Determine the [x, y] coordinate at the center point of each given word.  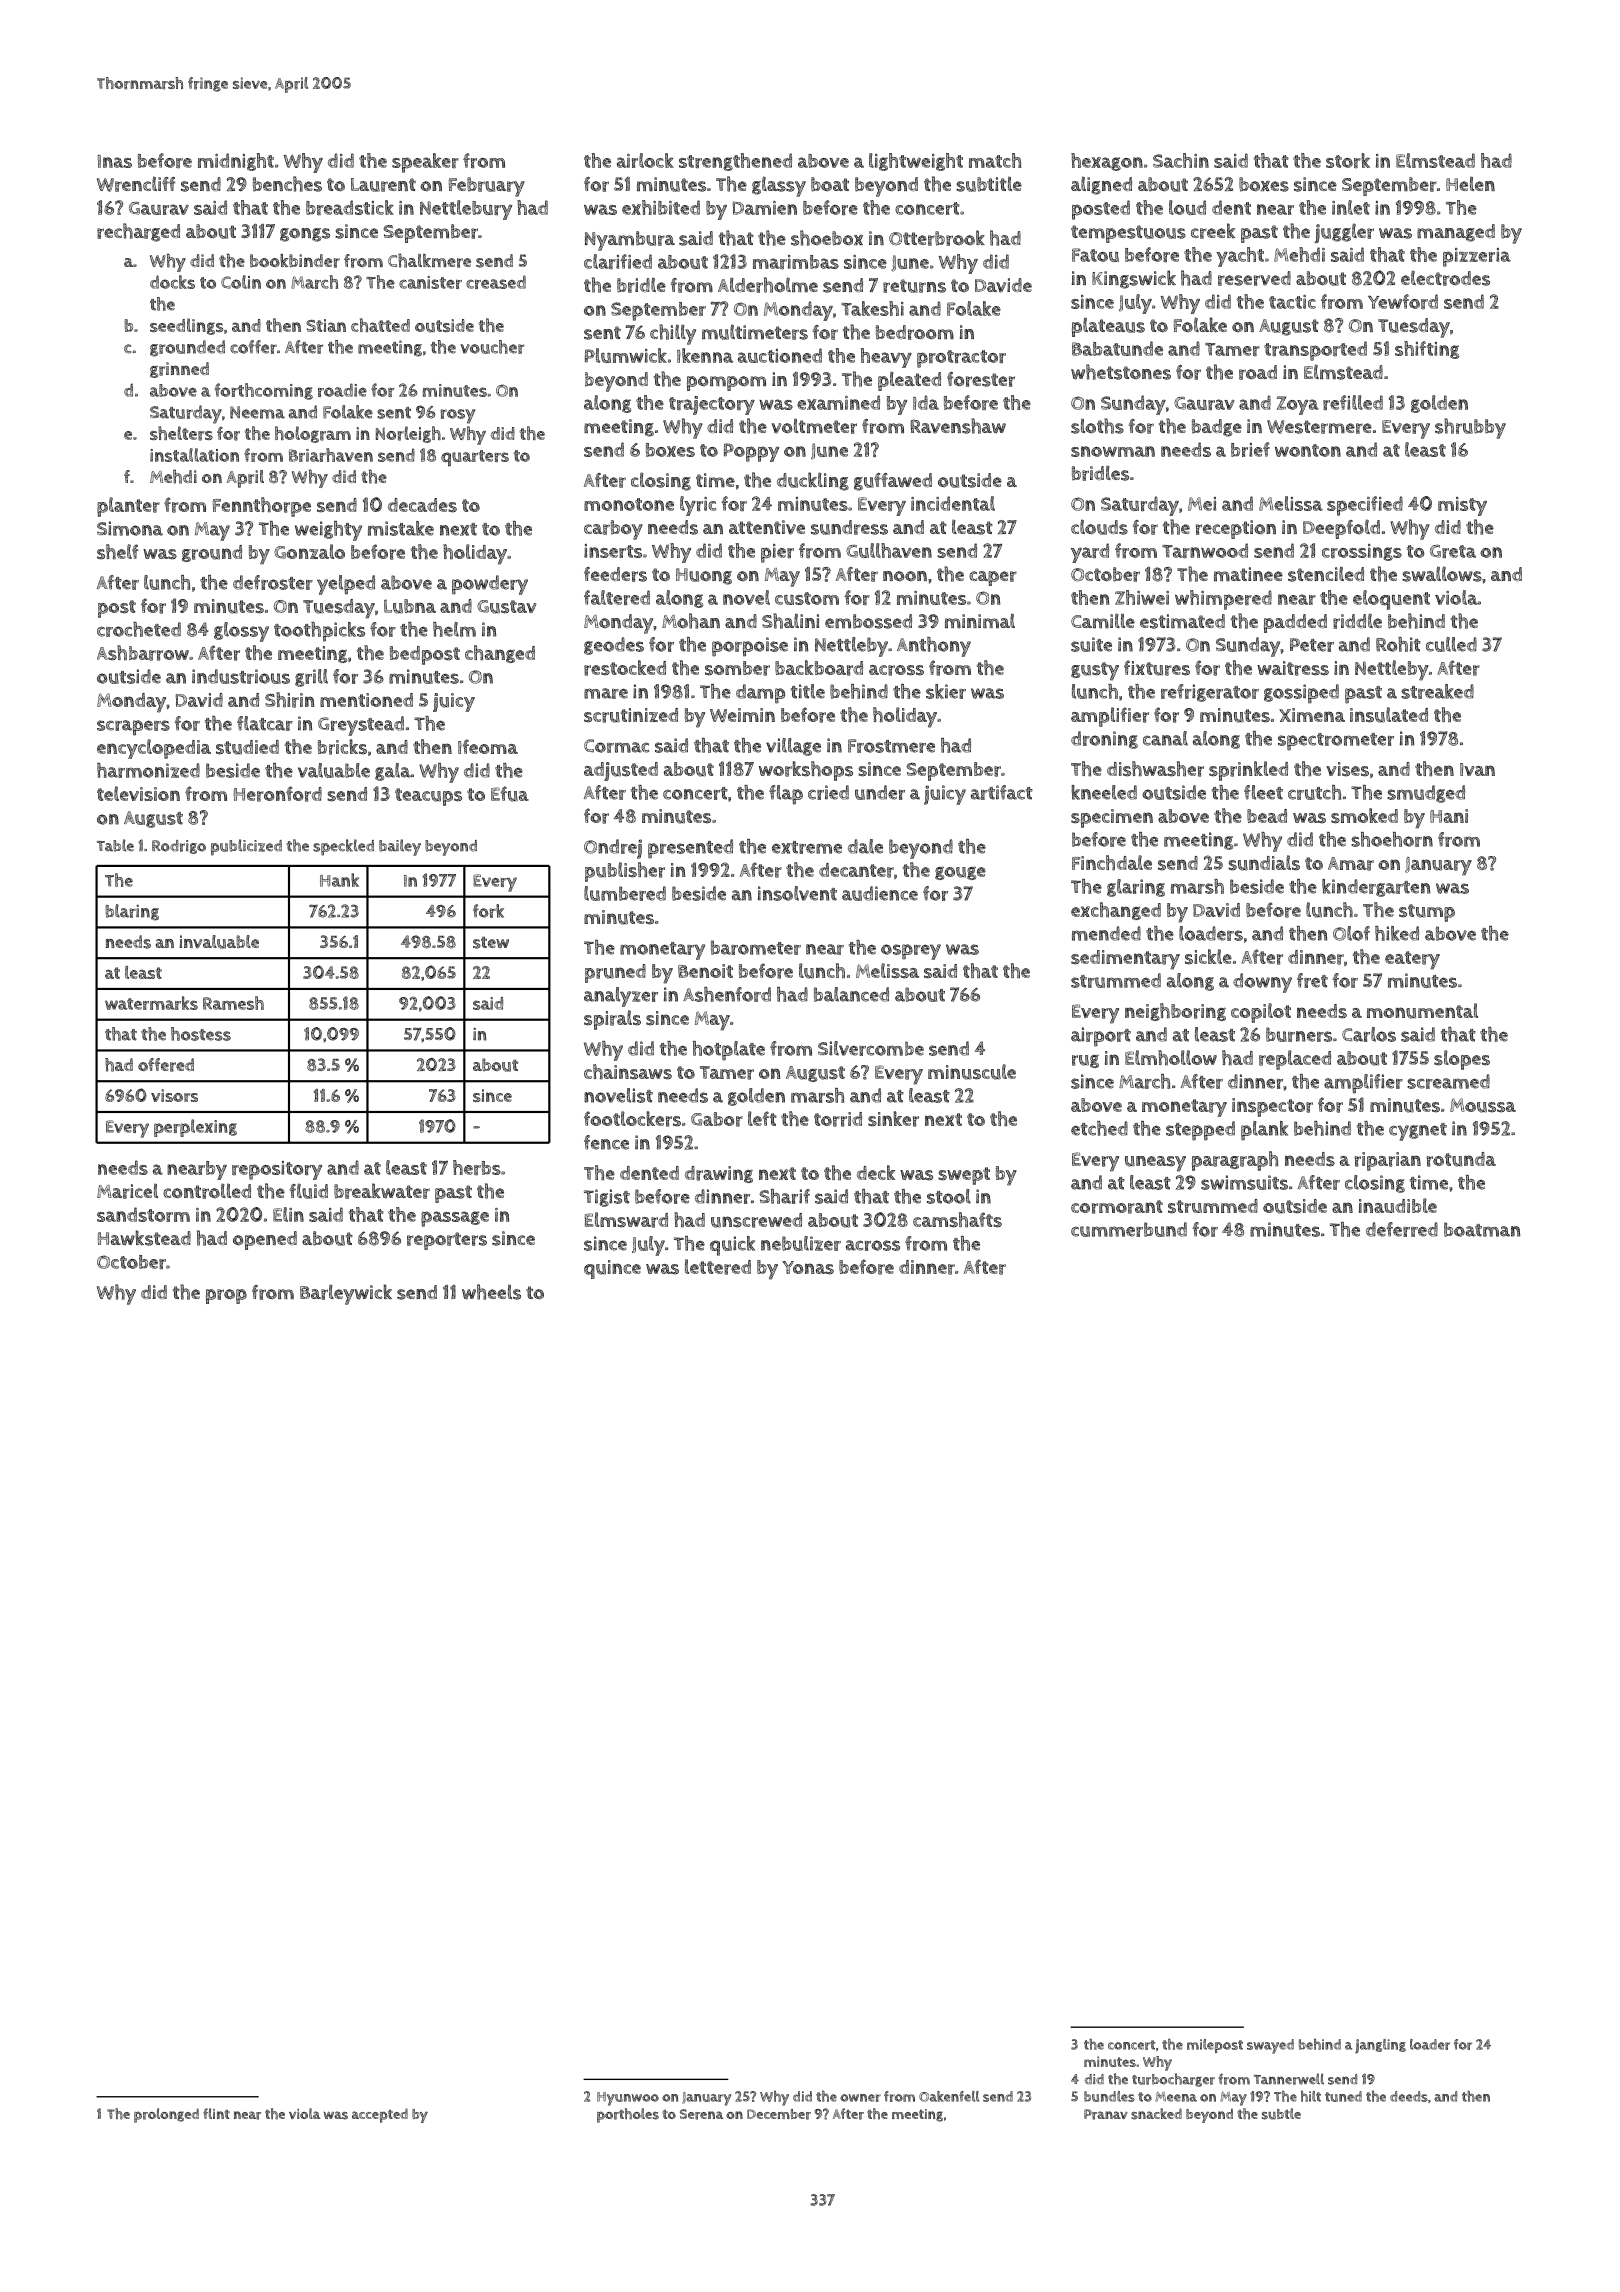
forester [981, 379]
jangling [1380, 2046]
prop [226, 1296]
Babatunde [1117, 348]
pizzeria [1477, 257]
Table [115, 845]
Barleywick [346, 1294]
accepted [380, 2115]
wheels [491, 1292]
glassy [779, 186]
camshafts [957, 1220]
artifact [1002, 792]
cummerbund [1129, 1229]
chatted [380, 325]
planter [128, 507]
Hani [1449, 816]
